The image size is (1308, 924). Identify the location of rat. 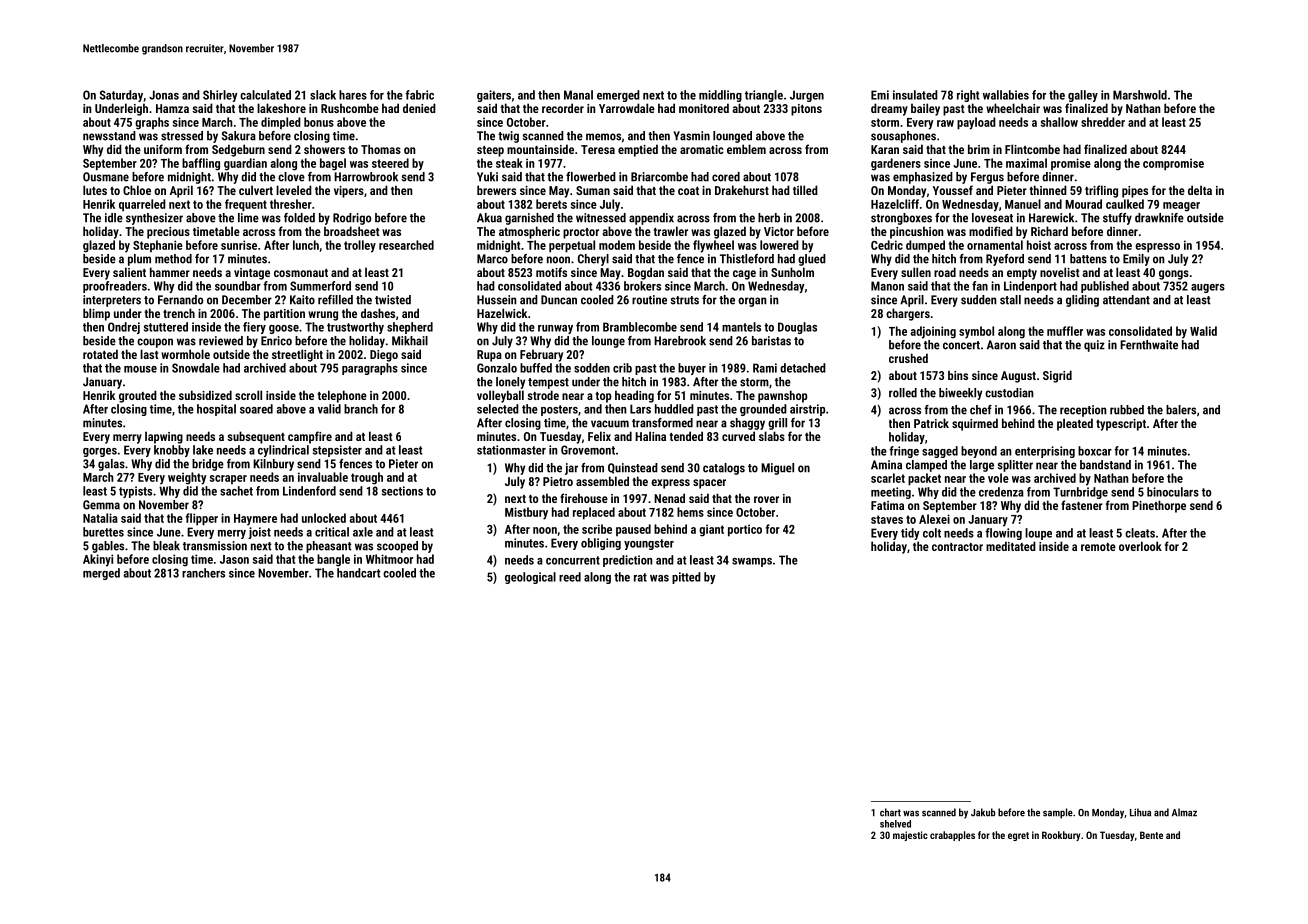
(640, 577).
